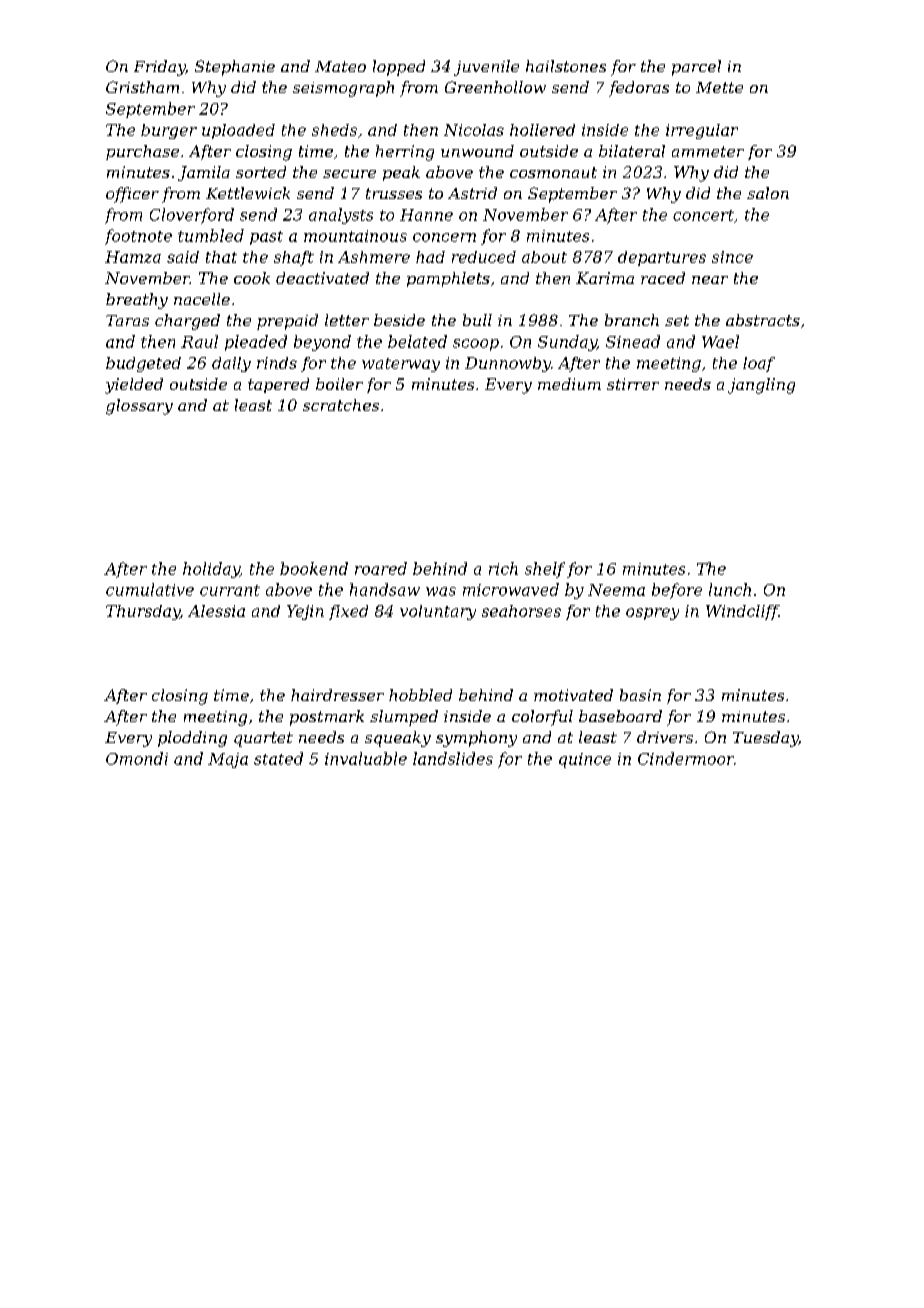 Image resolution: width=924 pixels, height=1308 pixels. I want to click on parcel, so click(696, 68).
